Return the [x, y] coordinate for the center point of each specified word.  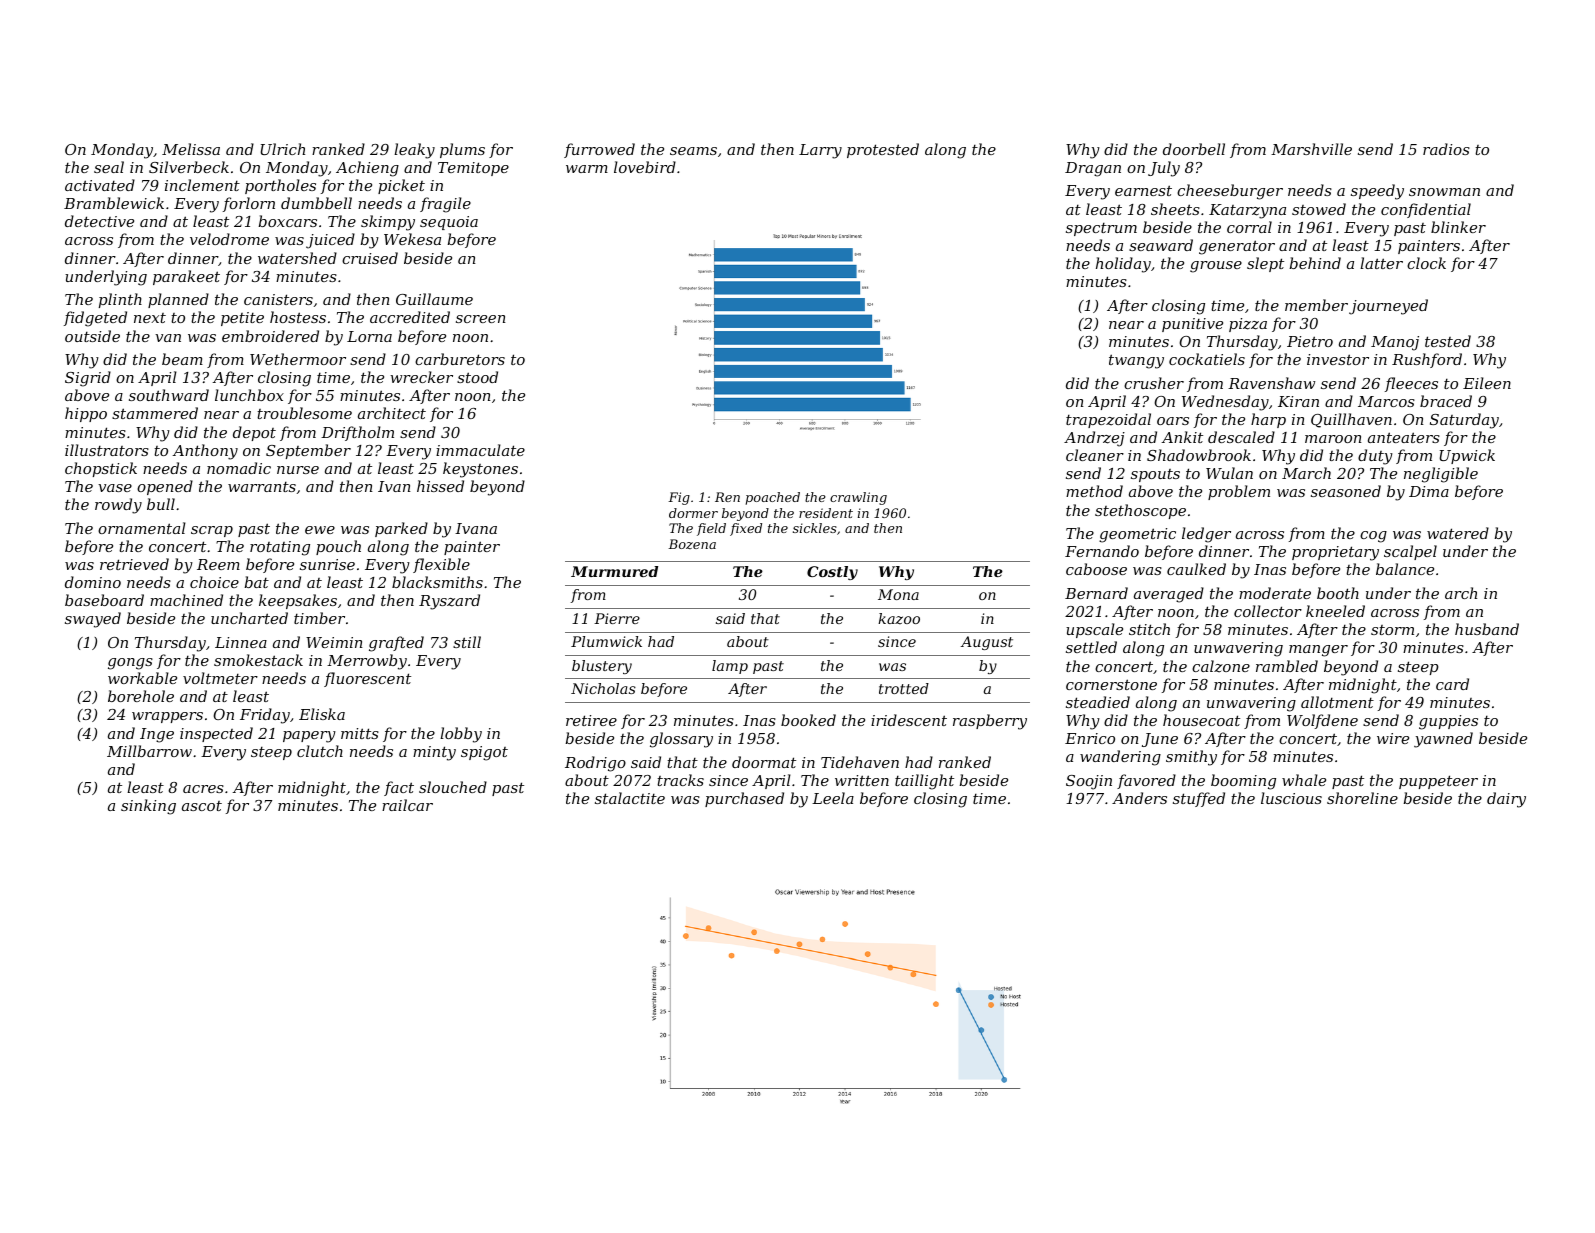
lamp [730, 667]
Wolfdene [1322, 721]
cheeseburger [1230, 192]
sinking [148, 807]
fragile [445, 205]
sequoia [449, 223]
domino [93, 582]
